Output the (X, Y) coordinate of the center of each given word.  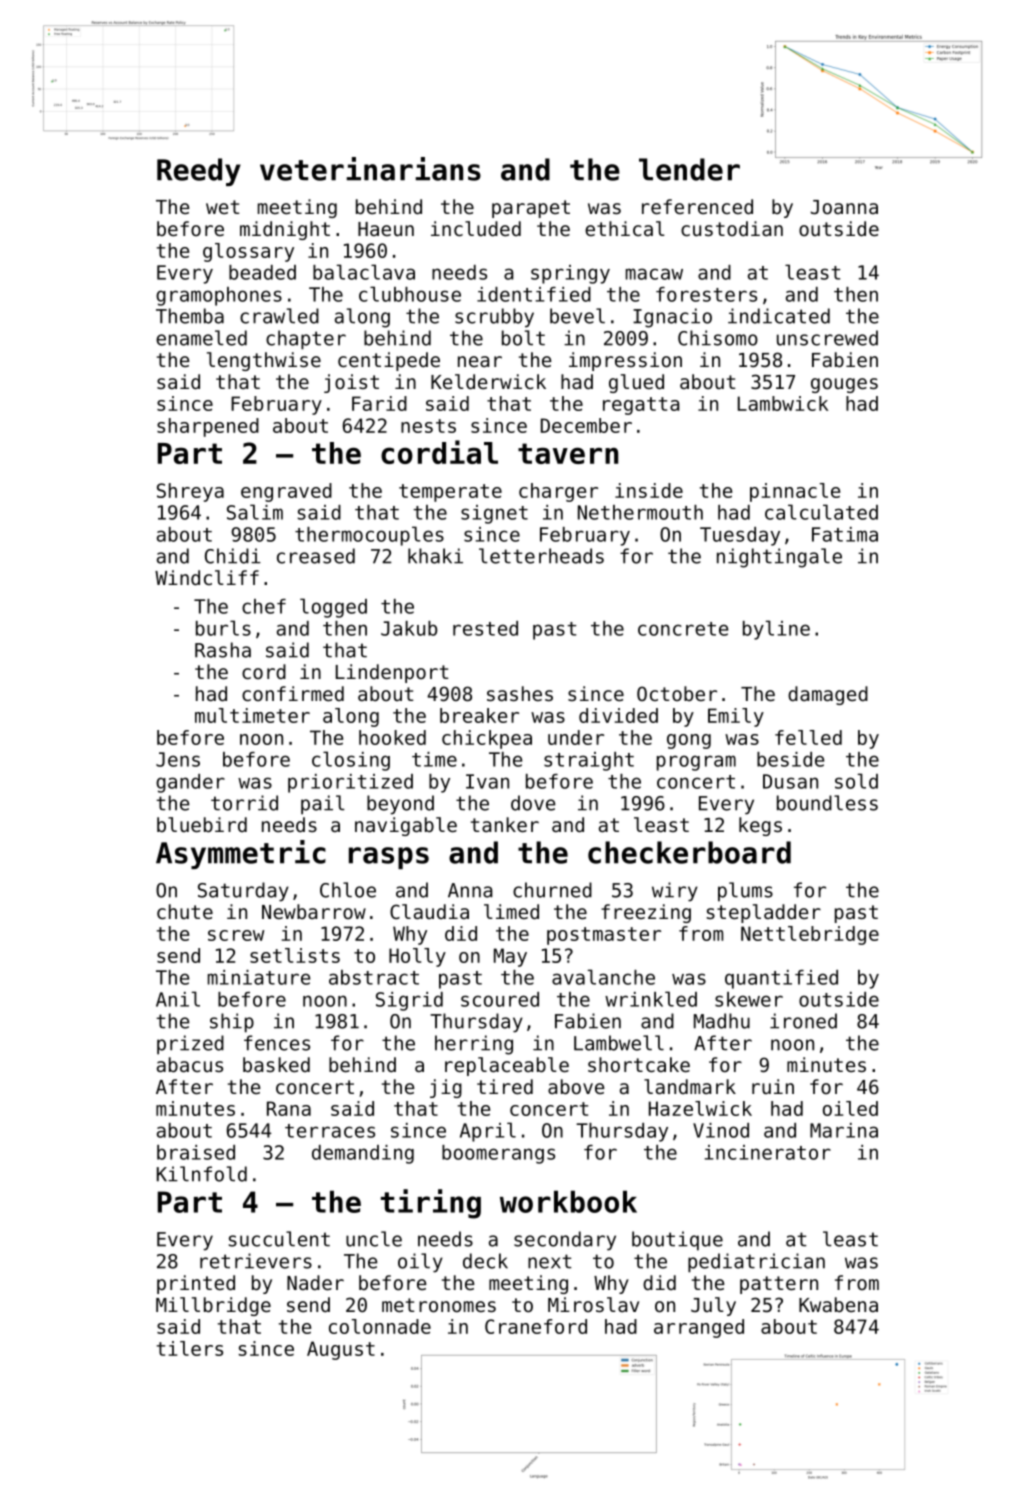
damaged (828, 695)
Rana (289, 1108)
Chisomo (718, 338)
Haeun (386, 229)
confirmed (293, 694)
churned (552, 890)
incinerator (767, 1152)
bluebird (202, 825)
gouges (844, 385)
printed (196, 1284)
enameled (201, 338)
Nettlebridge (810, 935)
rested (485, 628)
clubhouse (410, 294)
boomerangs (498, 1154)
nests (428, 426)
